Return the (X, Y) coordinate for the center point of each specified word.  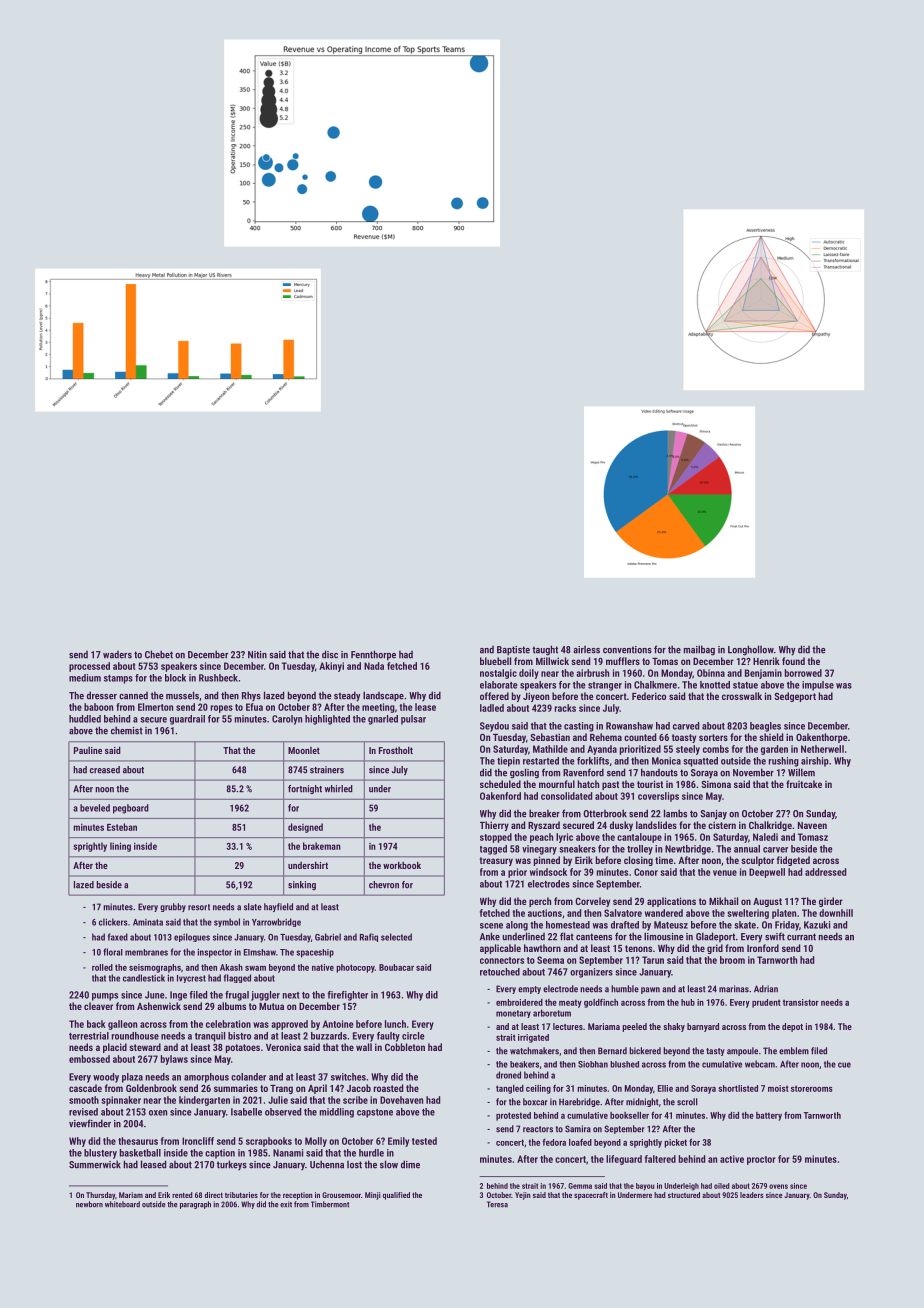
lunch (395, 1024)
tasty (715, 1052)
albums (231, 1006)
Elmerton (155, 707)
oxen (158, 1113)
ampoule (742, 1051)
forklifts (593, 761)
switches (348, 1077)
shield (771, 737)
